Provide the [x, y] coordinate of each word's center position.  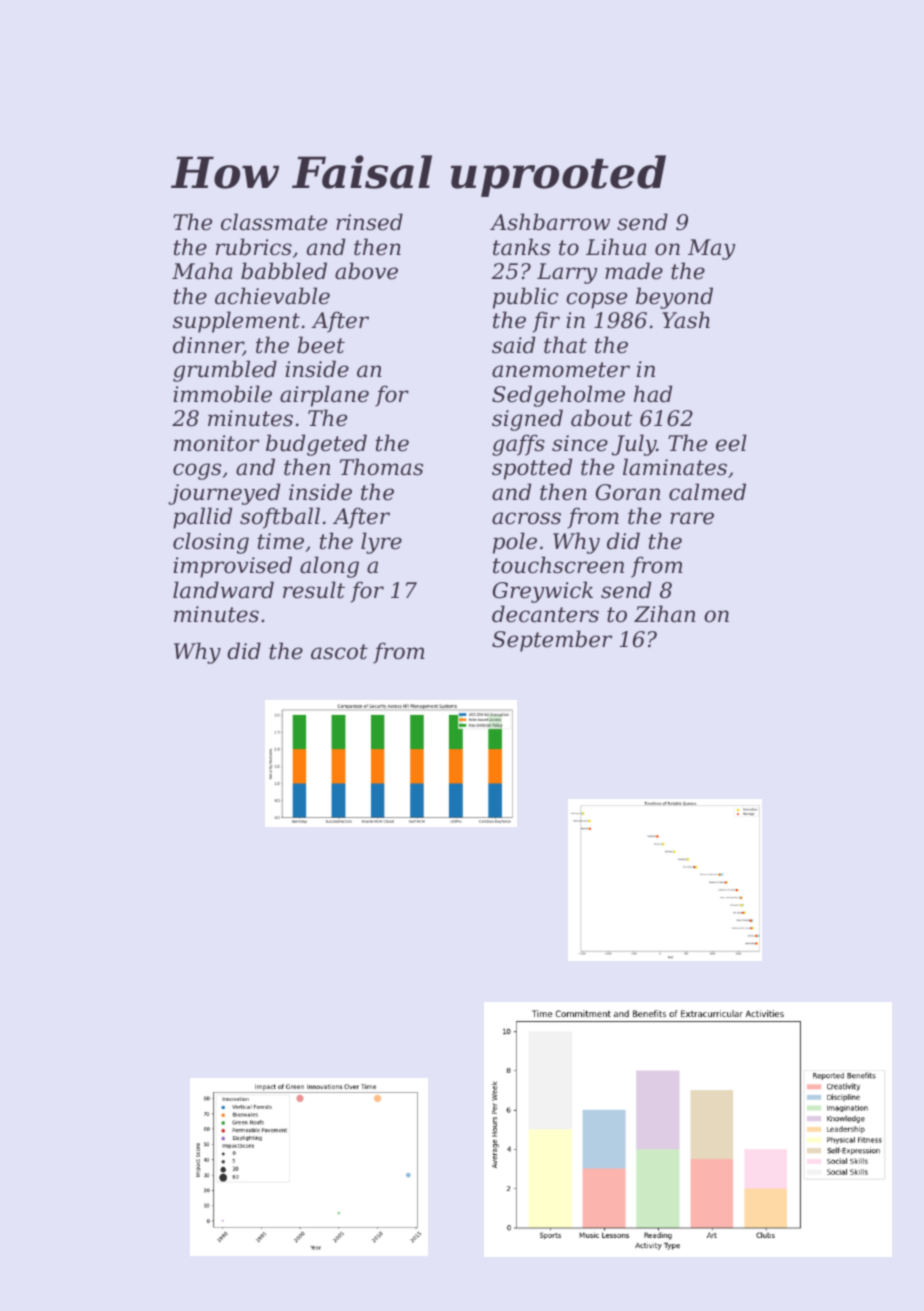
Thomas [381, 467]
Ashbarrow [550, 222]
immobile [222, 394]
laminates [675, 467]
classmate [274, 222]
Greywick [543, 592]
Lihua [616, 247]
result [314, 590]
